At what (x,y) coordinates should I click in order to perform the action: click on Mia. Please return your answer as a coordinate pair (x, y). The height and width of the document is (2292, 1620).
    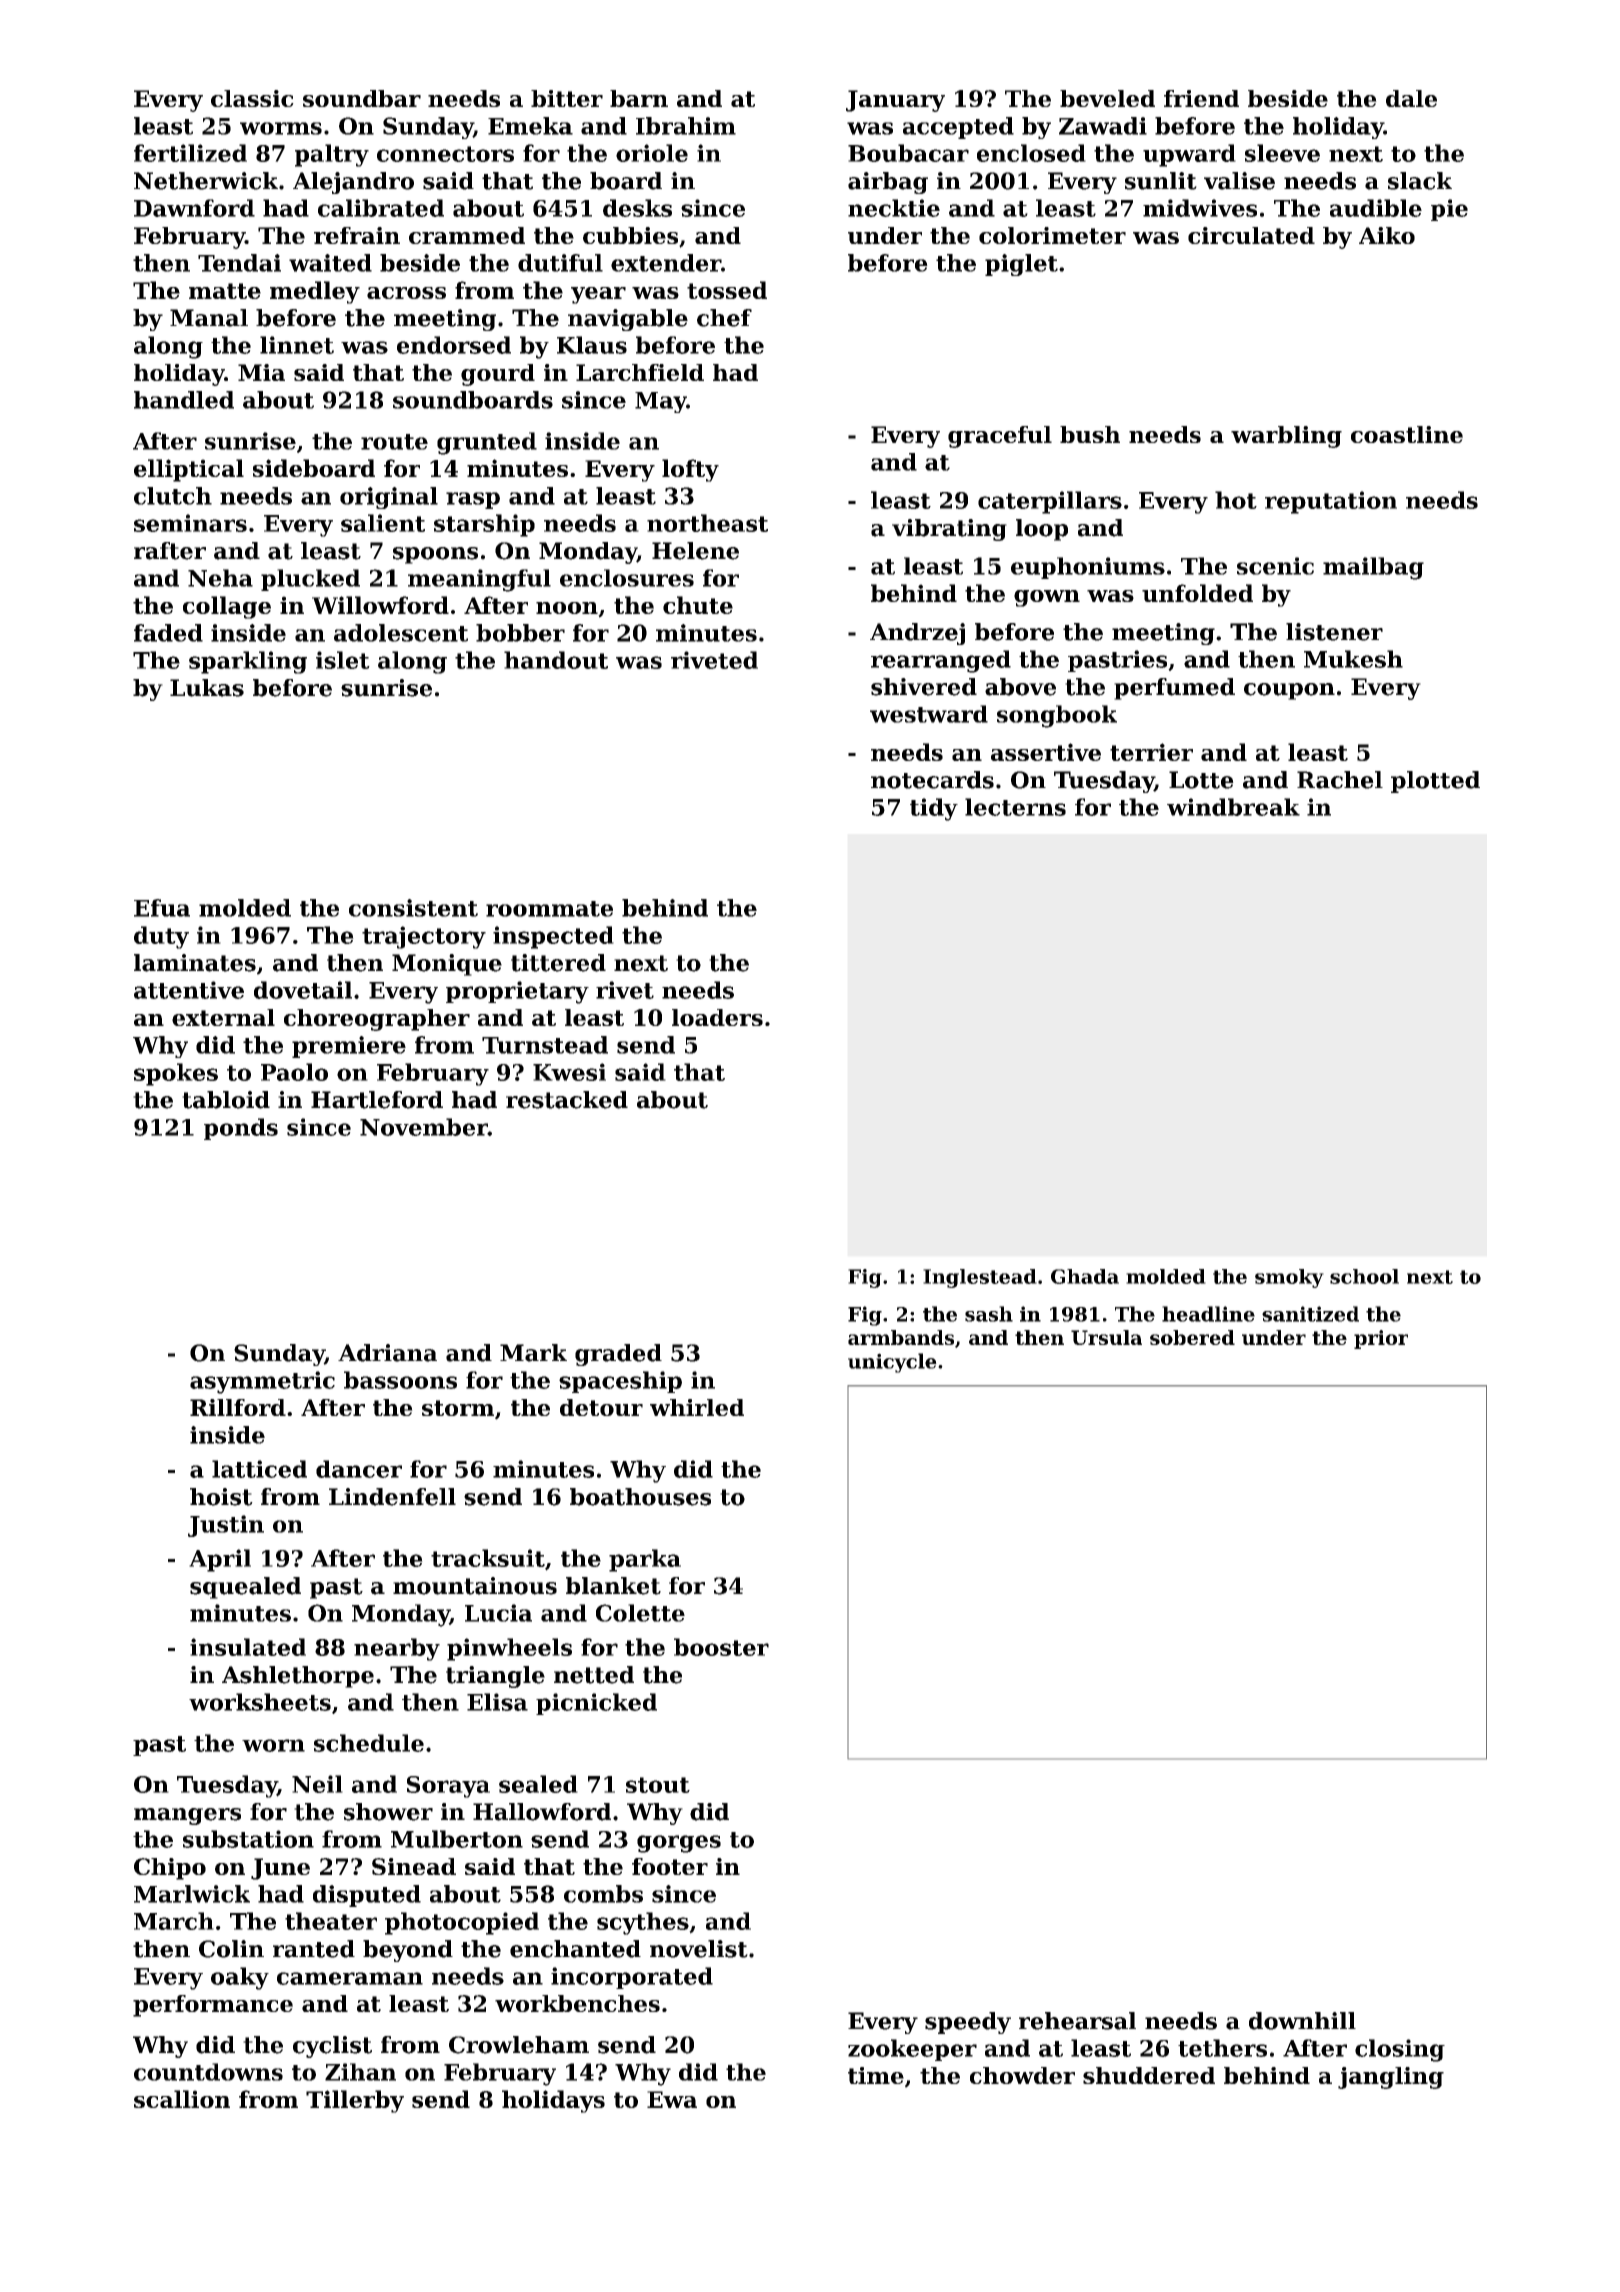
    Looking at the image, I should click on (261, 372).
